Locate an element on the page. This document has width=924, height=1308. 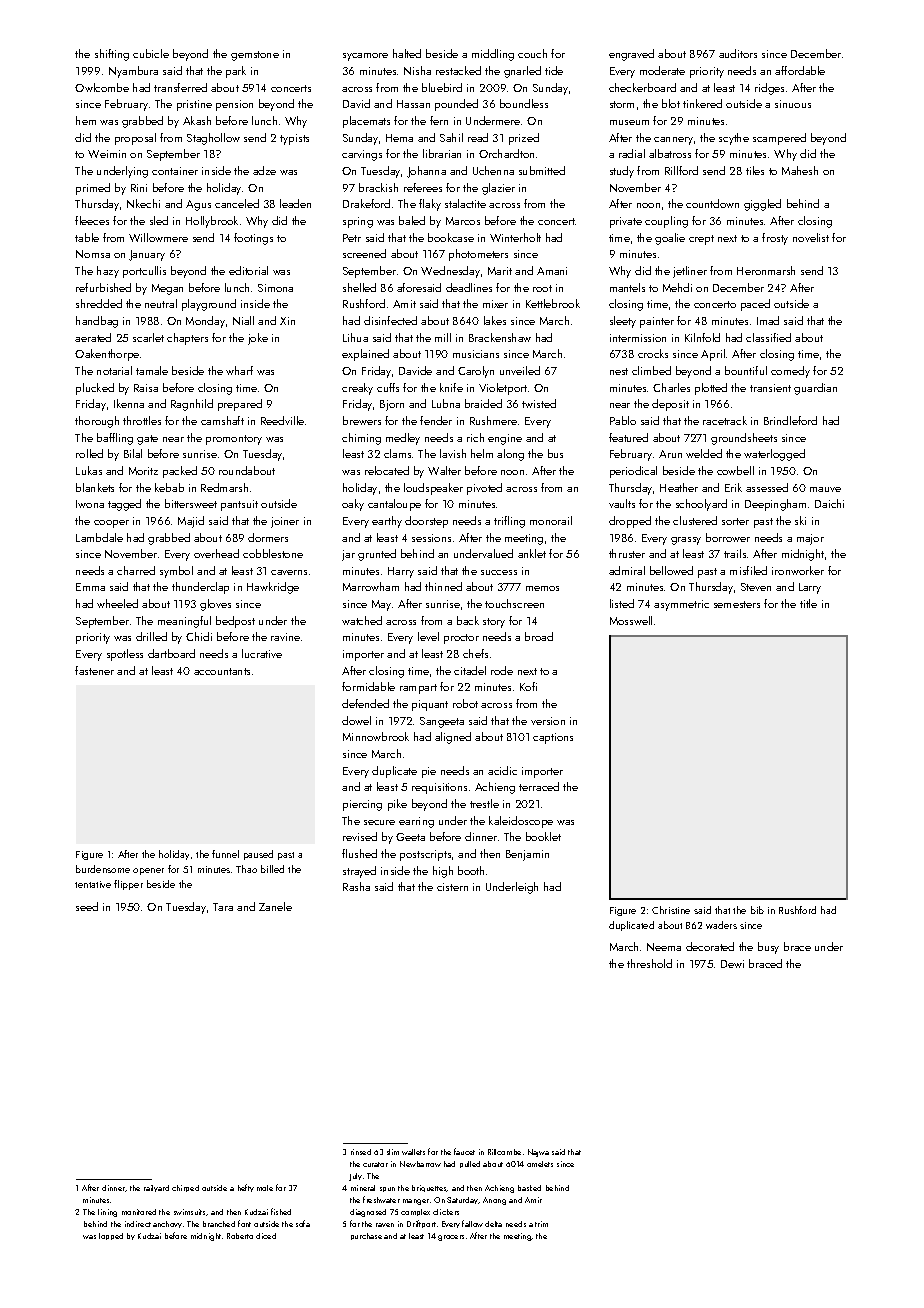
Zanele is located at coordinates (275, 906).
